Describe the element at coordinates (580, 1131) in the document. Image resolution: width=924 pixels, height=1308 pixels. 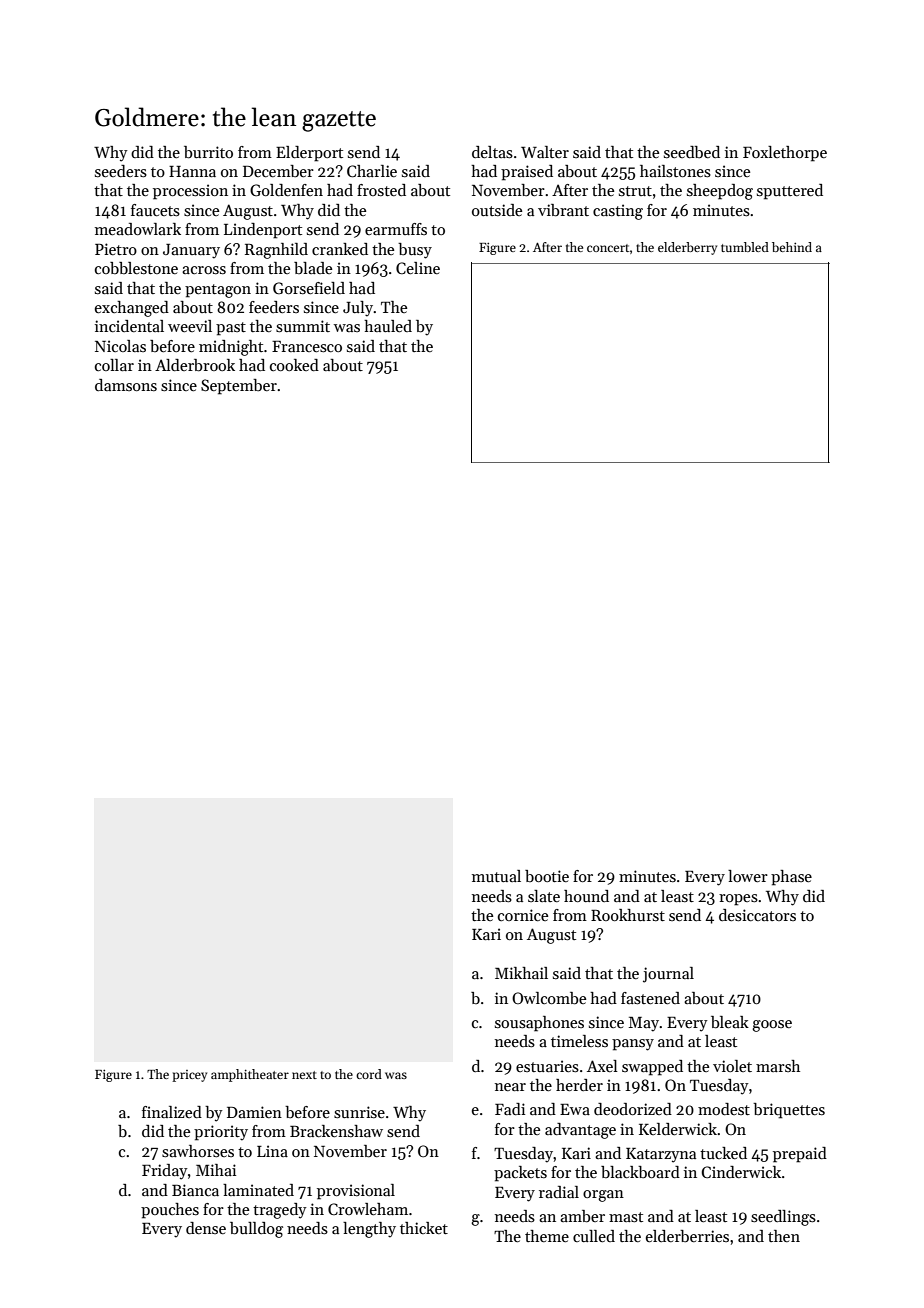
I see `advantage` at that location.
